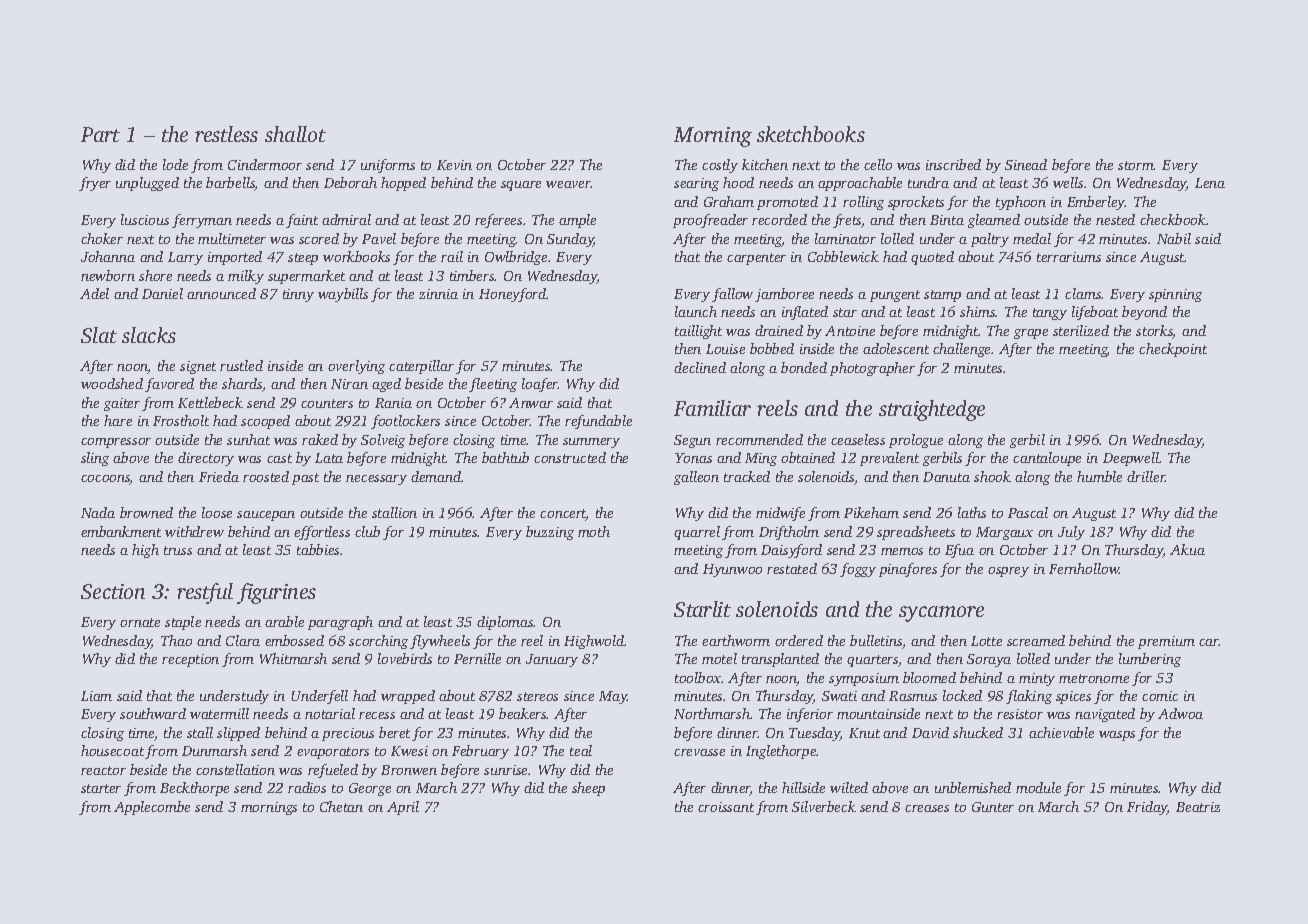 Image resolution: width=1308 pixels, height=924 pixels. What do you see at coordinates (1036, 640) in the image?
I see `screamed` at bounding box center [1036, 640].
